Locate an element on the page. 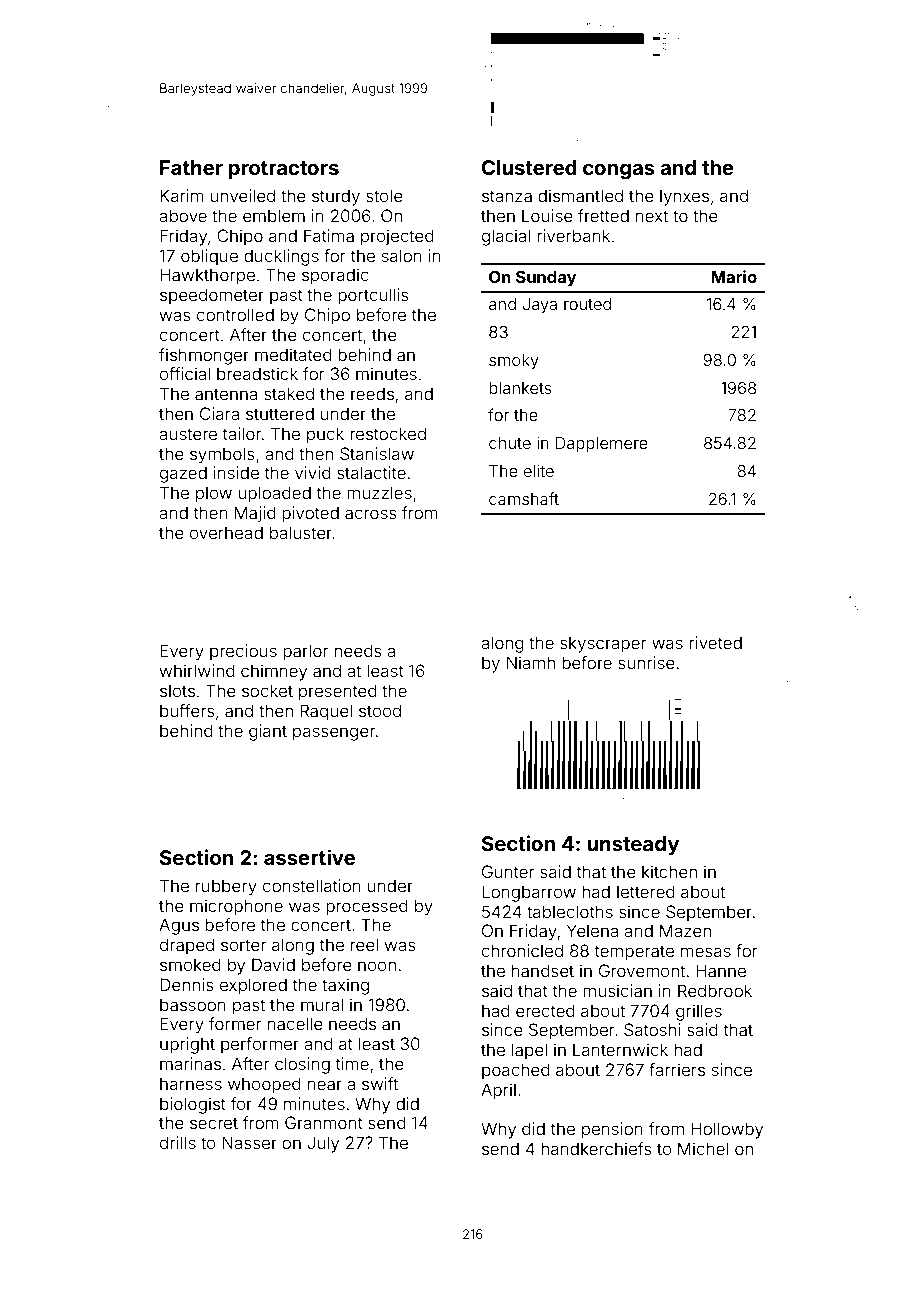  smoked is located at coordinates (190, 964).
